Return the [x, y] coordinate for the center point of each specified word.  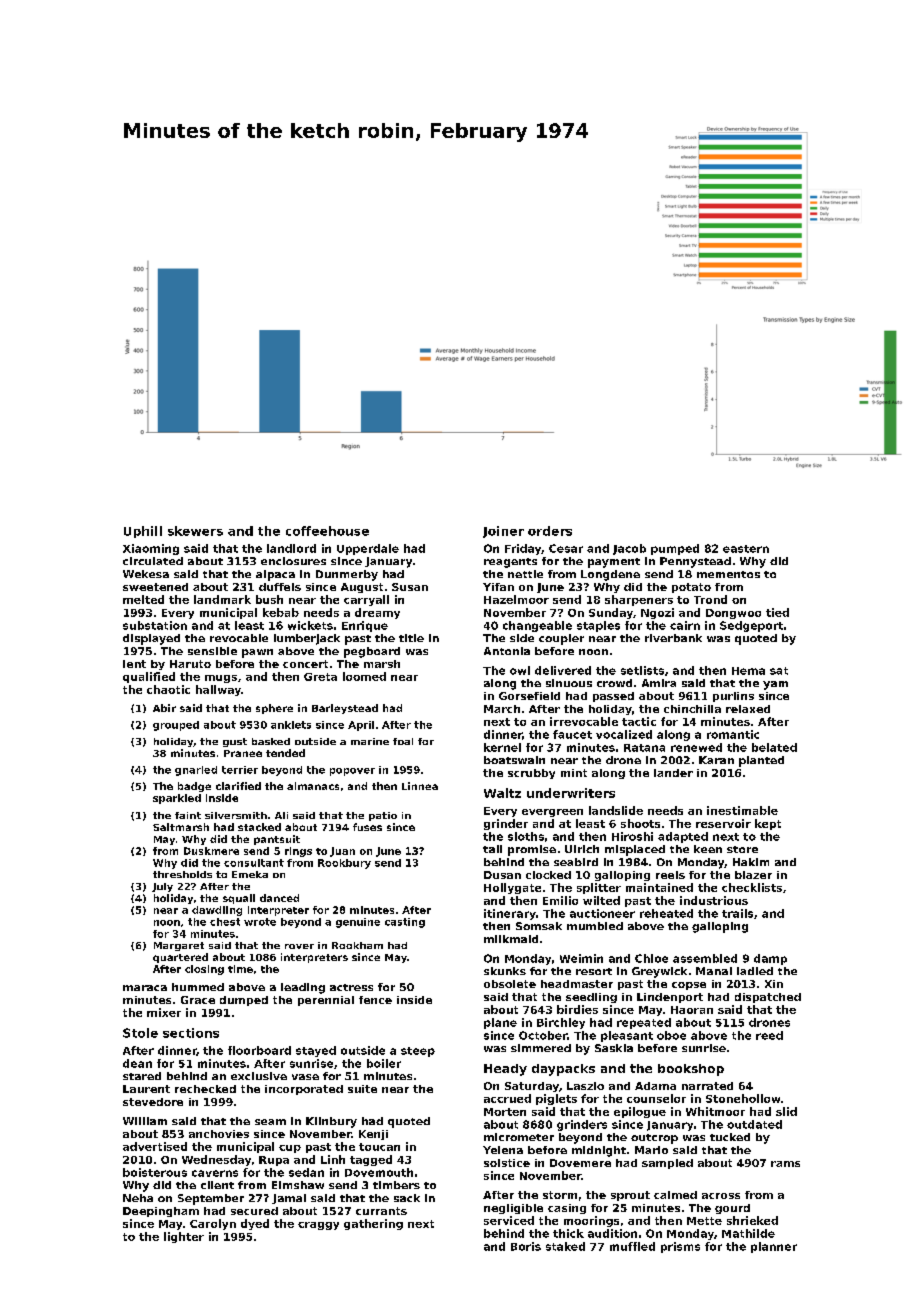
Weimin [581, 958]
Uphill [143, 532]
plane [500, 1023]
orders [550, 531]
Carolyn [213, 1224]
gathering [373, 1224]
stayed [316, 1051]
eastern [746, 549]
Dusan [502, 875]
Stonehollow [743, 1098]
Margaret [179, 946]
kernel [502, 747]
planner [774, 1247]
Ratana [644, 748]
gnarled [196, 771]
